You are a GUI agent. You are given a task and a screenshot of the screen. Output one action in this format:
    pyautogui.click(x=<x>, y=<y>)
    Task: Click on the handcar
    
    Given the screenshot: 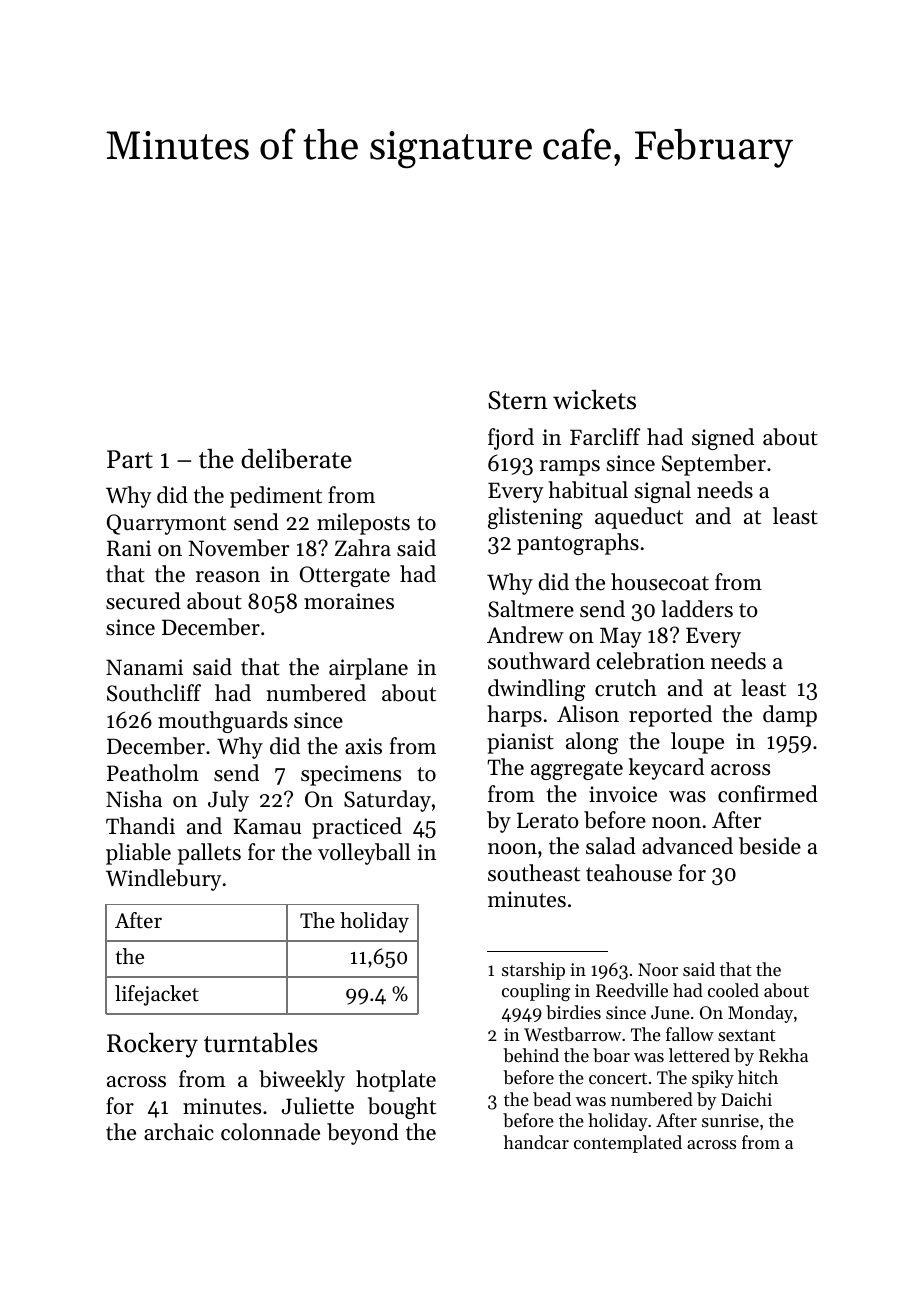 What is the action you would take?
    pyautogui.click(x=536, y=1142)
